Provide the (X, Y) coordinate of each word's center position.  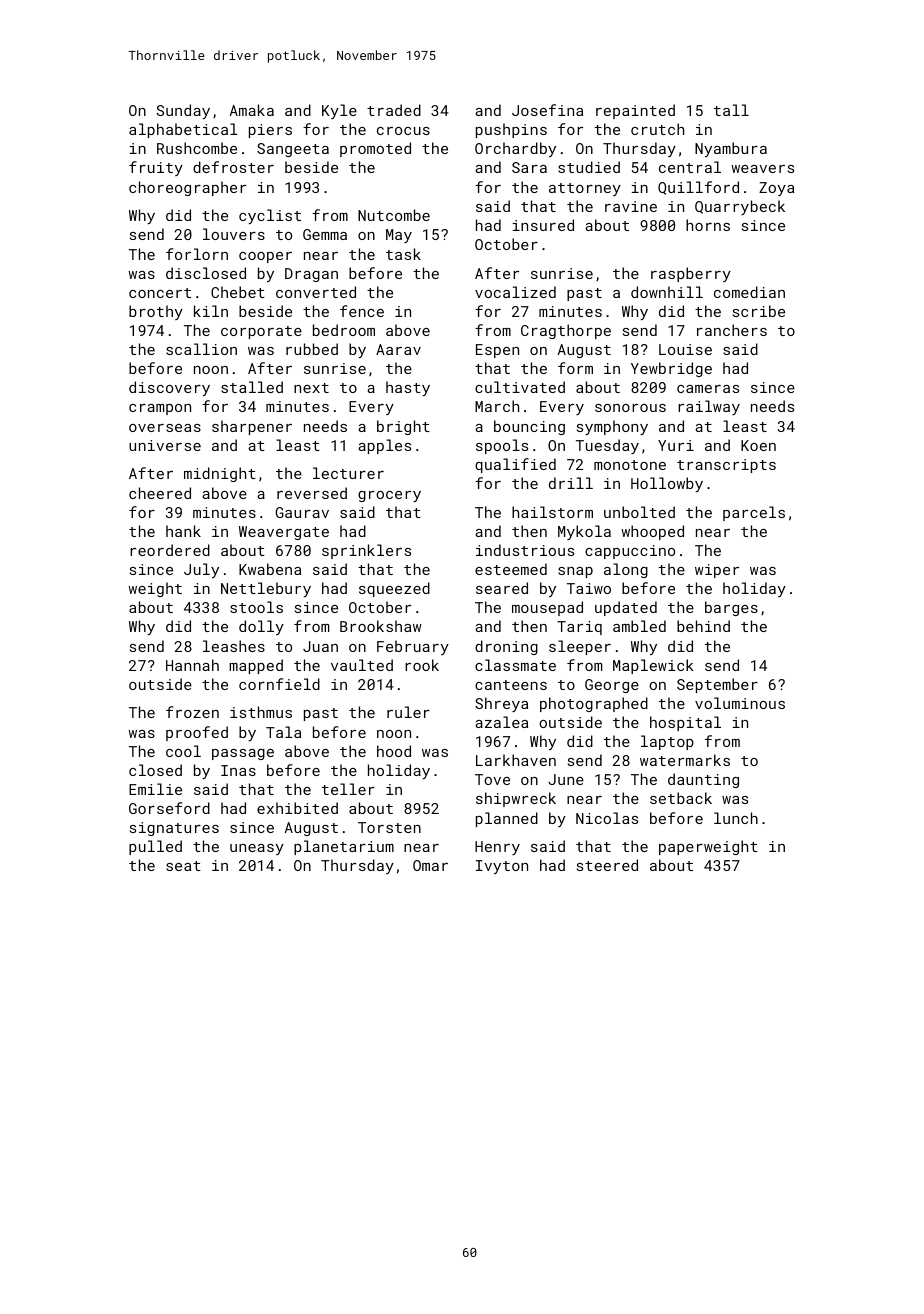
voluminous (740, 703)
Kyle (339, 111)
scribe (759, 311)
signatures (174, 829)
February (413, 647)
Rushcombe (197, 148)
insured (543, 225)
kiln (211, 311)
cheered (160, 493)
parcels (754, 513)
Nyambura (731, 149)
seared (502, 588)
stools (256, 607)
